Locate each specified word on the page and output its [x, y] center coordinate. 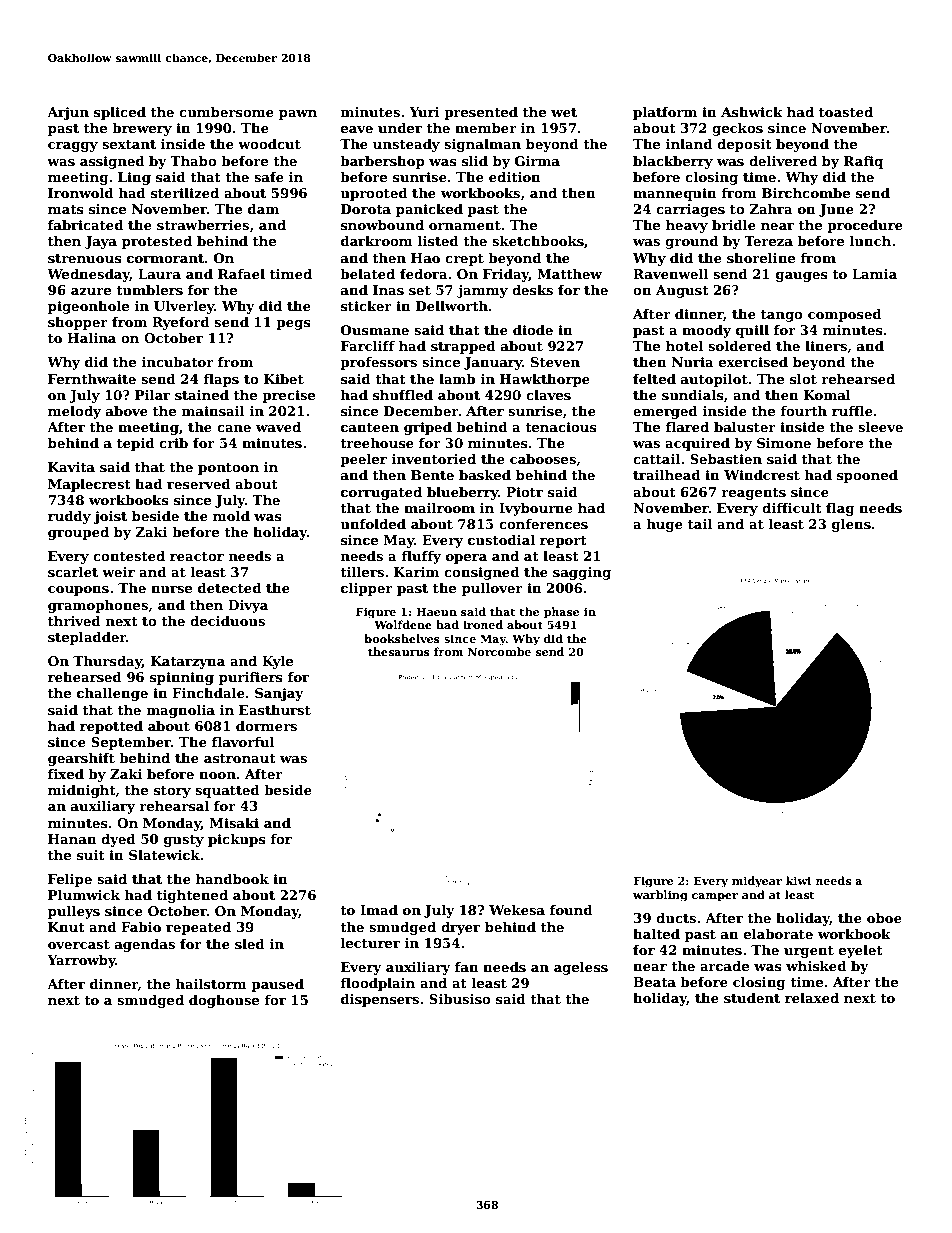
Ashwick [752, 112]
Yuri [424, 112]
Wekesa [517, 910]
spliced [120, 113]
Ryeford [181, 323]
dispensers [380, 1000]
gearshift [81, 759]
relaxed [812, 998]
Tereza [768, 241]
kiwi [798, 880]
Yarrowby [81, 961]
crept [464, 260]
